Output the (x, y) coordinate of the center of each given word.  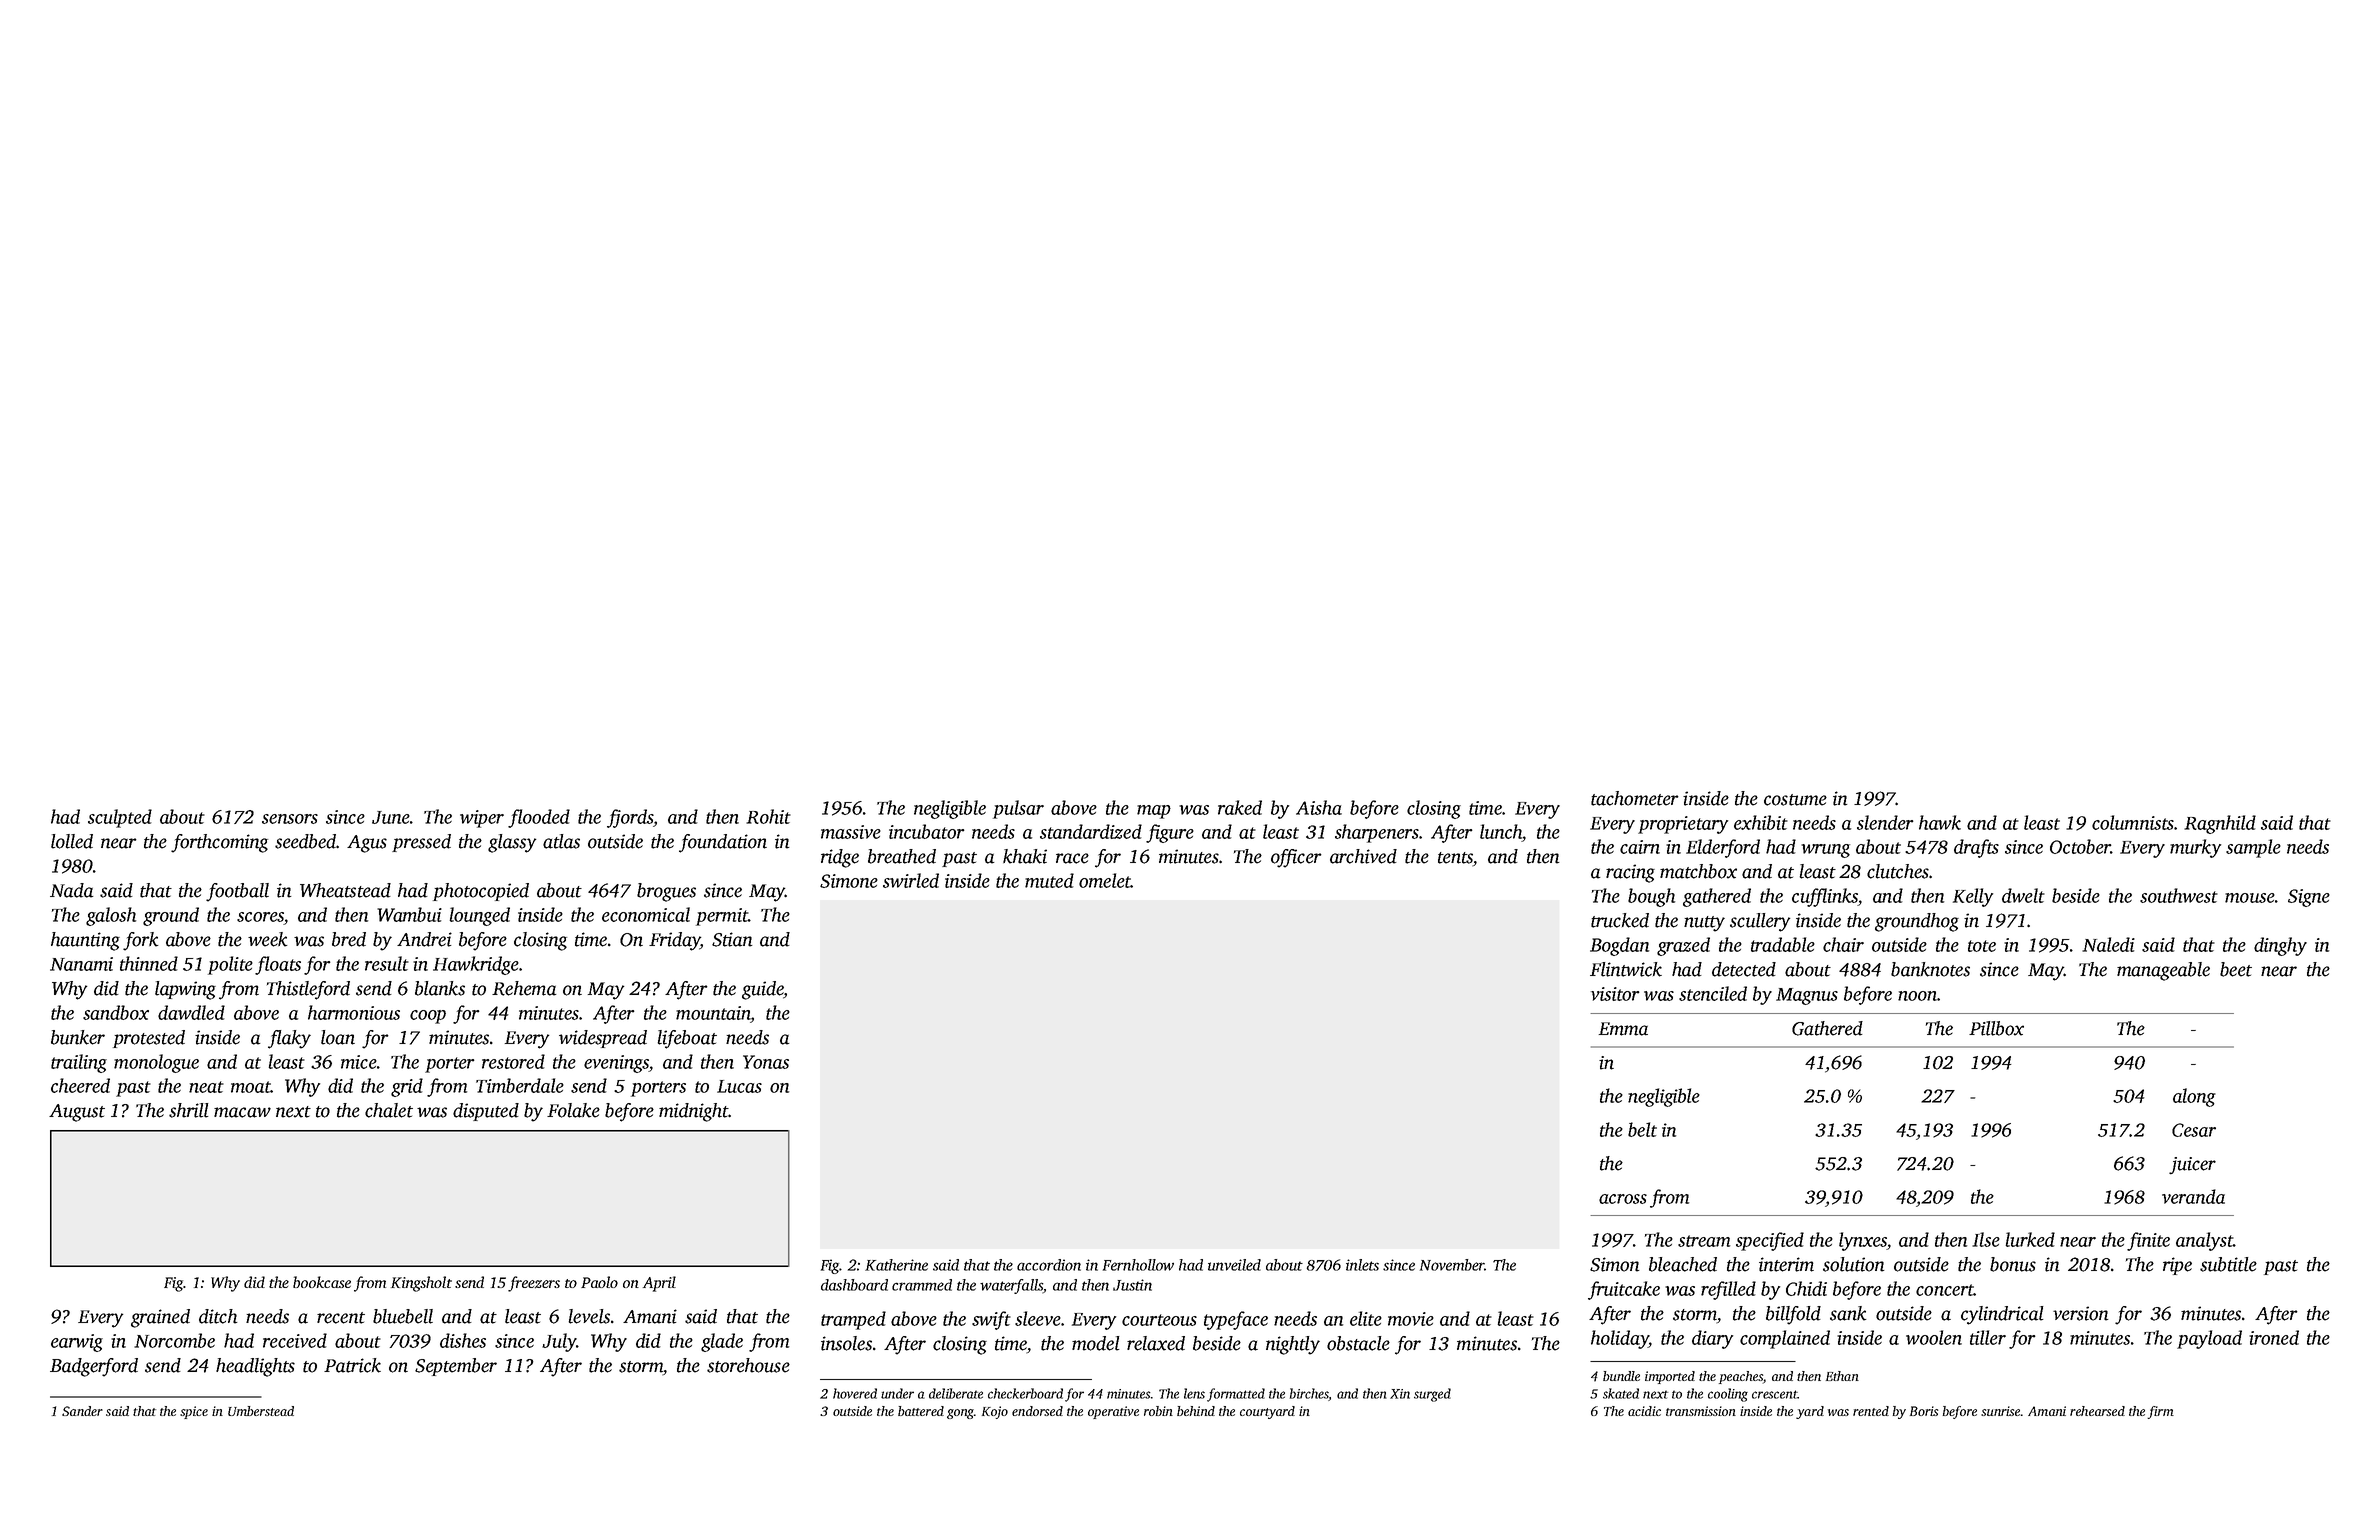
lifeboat (687, 1039)
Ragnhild (2220, 824)
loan (338, 1037)
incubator (927, 831)
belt (1642, 1129)
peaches (1741, 1377)
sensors (290, 819)
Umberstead (261, 1411)
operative (1113, 1412)
